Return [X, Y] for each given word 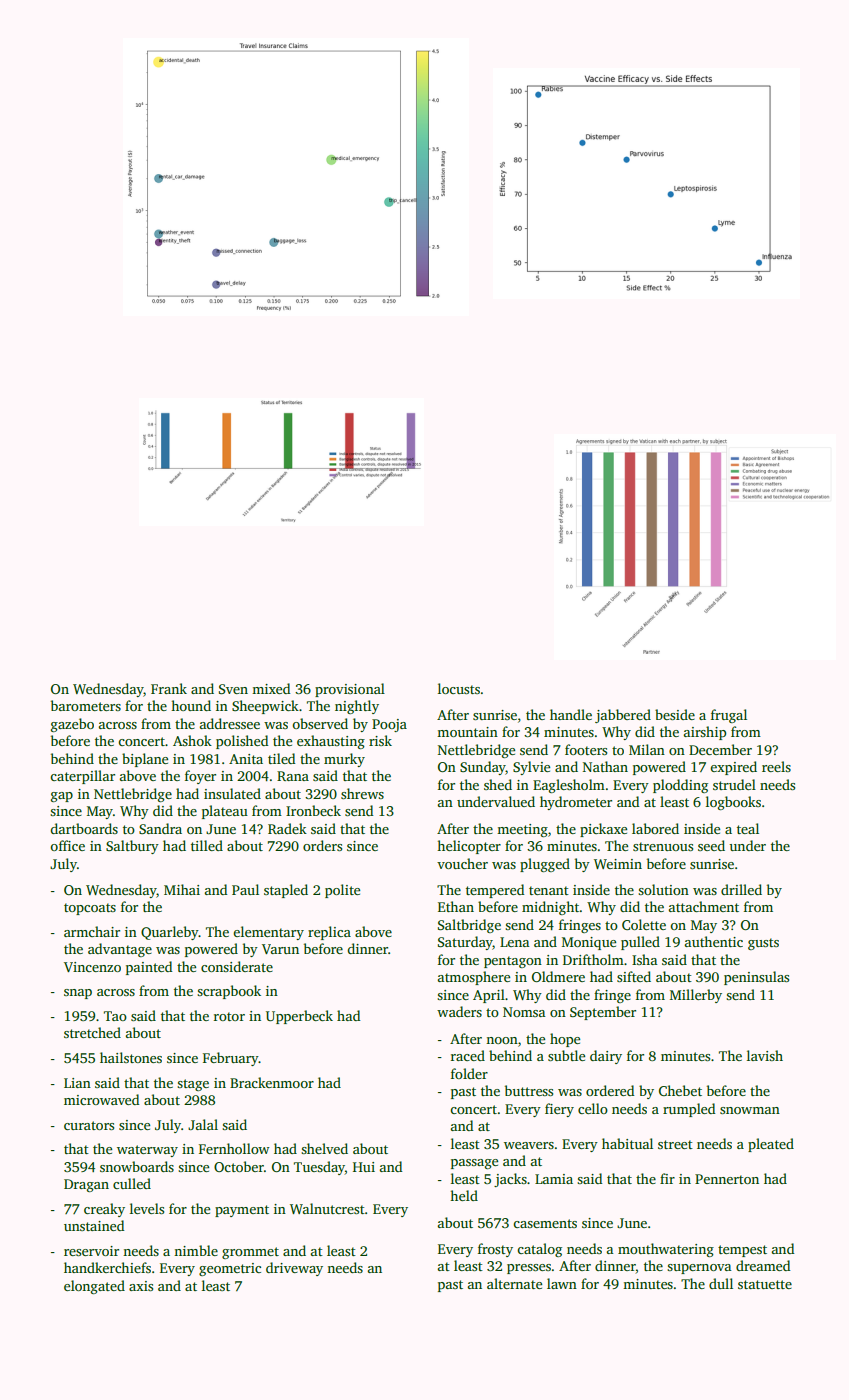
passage [474, 1164]
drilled [741, 889]
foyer [200, 777]
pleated [771, 1145]
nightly [357, 707]
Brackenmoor [272, 1082]
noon [502, 1040]
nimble [196, 1250]
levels [147, 1208]
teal [748, 828]
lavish [765, 1055]
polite [342, 891]
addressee [230, 723]
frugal [729, 716]
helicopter [469, 847]
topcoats [90, 909]
